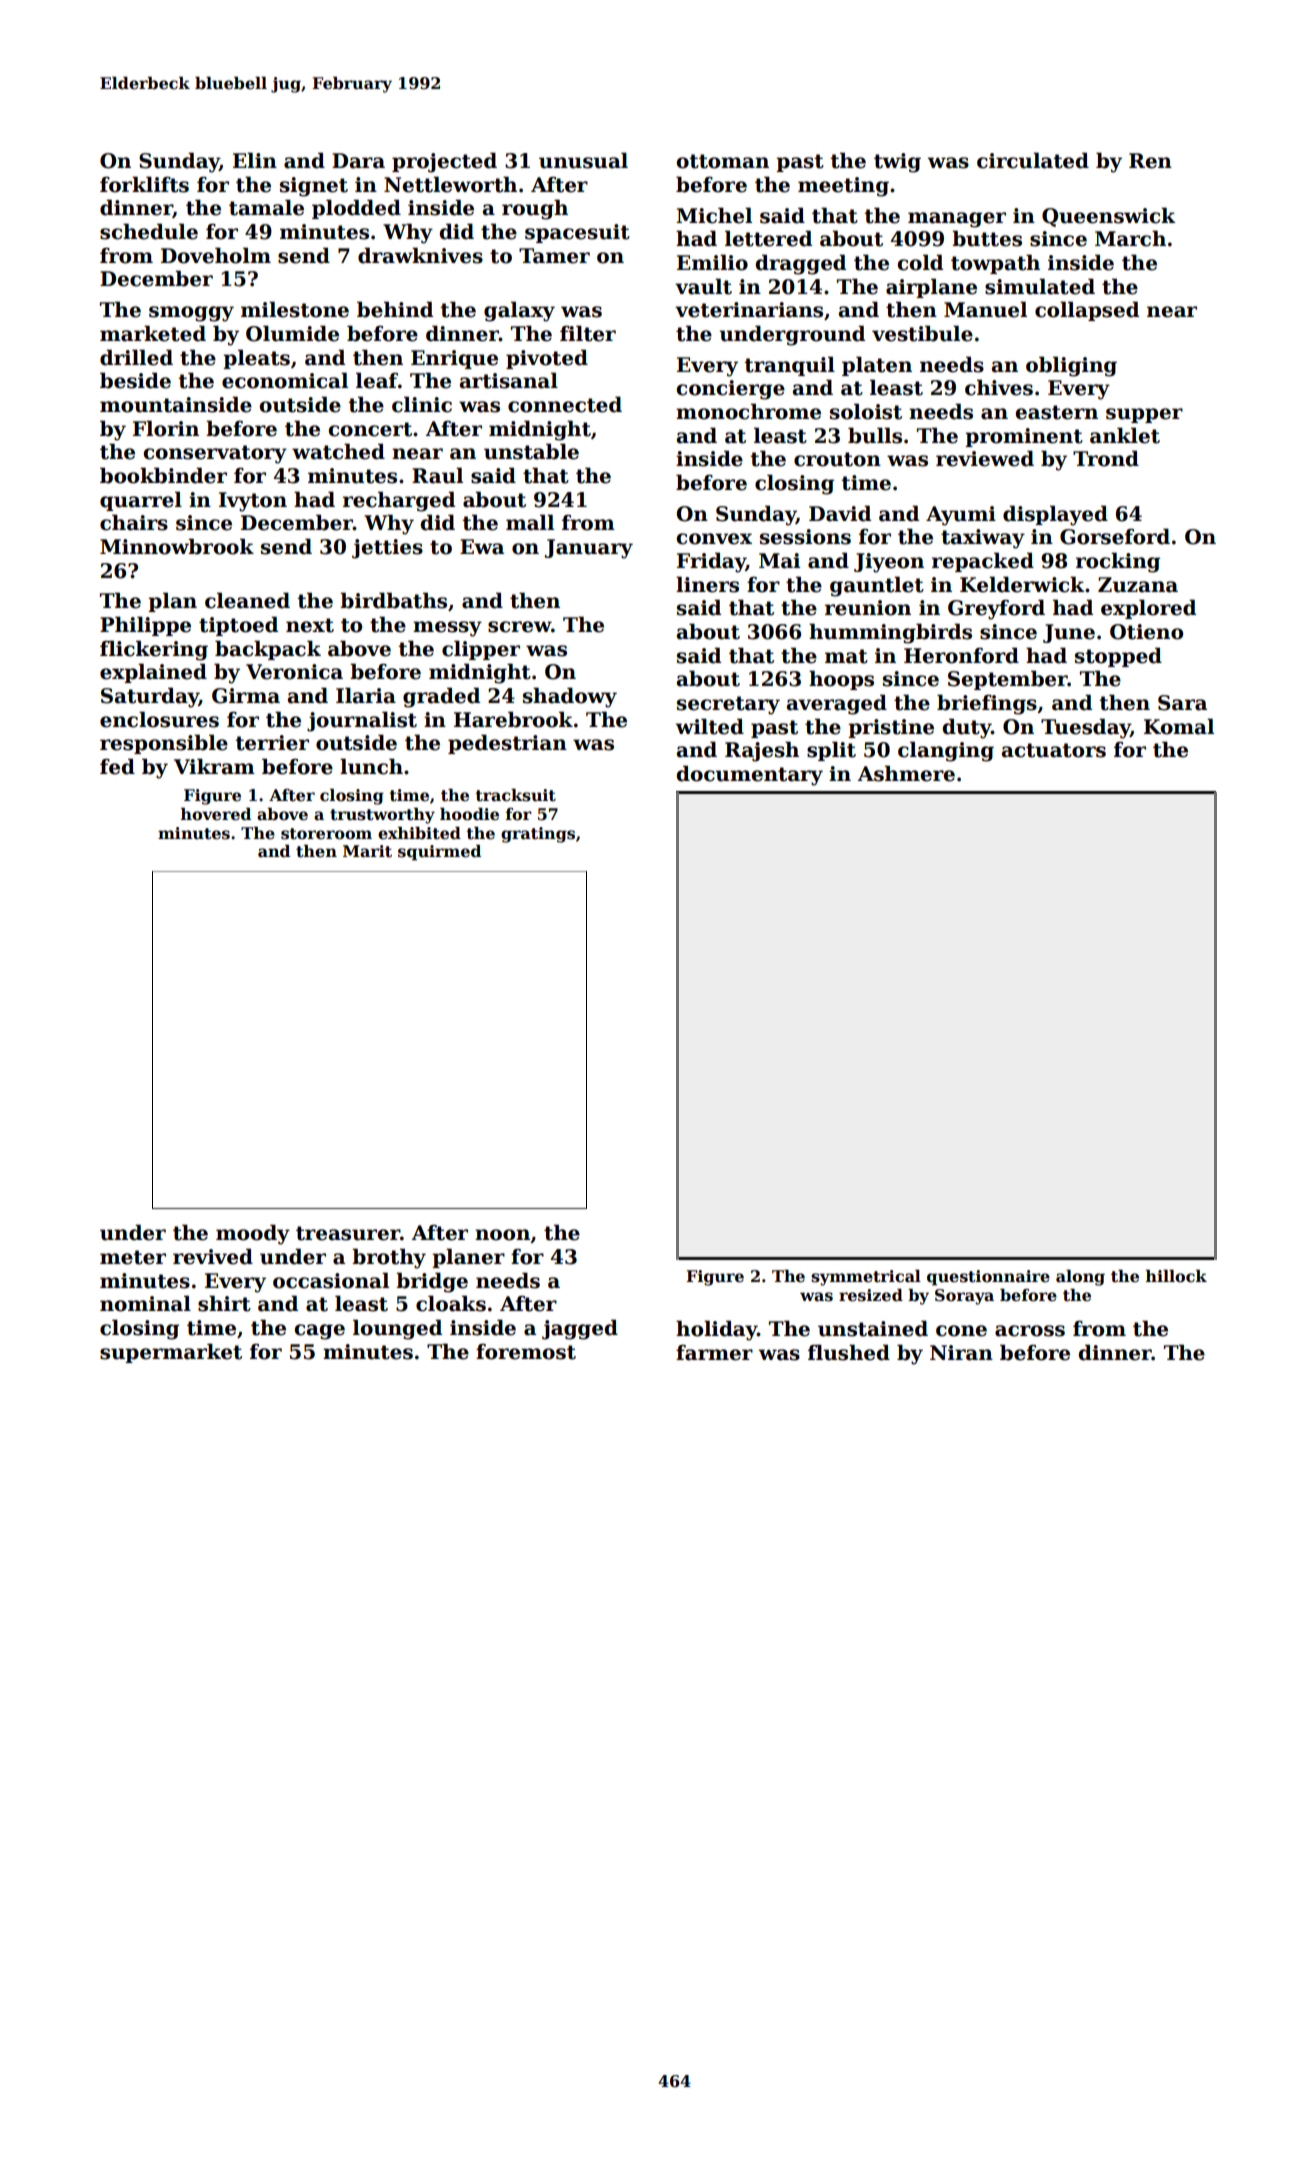 The image size is (1316, 2167). I want to click on actuators, so click(1054, 750).
